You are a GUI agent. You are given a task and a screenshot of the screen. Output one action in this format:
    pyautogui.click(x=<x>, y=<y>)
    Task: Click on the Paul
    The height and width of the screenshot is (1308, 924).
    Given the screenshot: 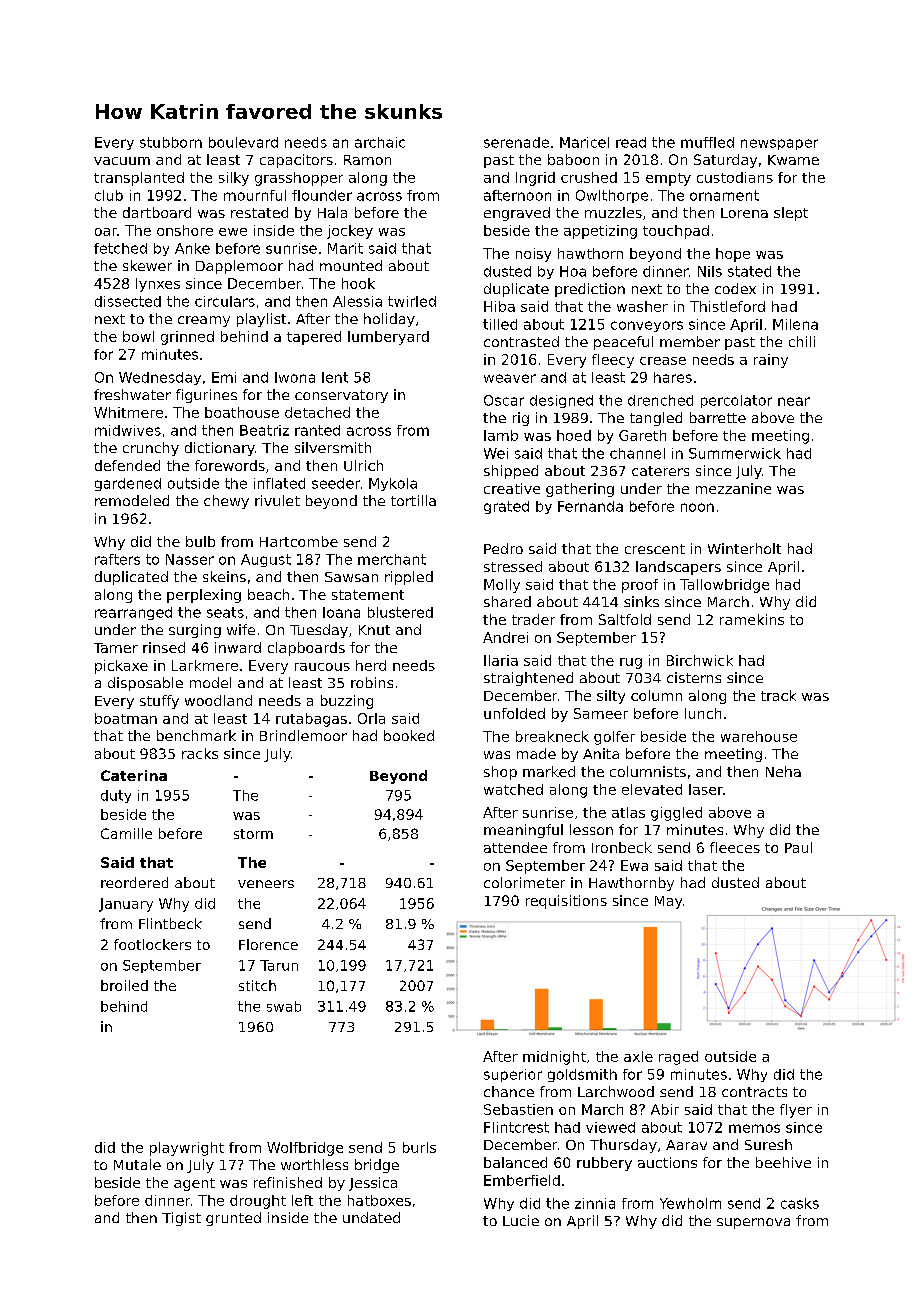 What is the action you would take?
    pyautogui.click(x=798, y=847)
